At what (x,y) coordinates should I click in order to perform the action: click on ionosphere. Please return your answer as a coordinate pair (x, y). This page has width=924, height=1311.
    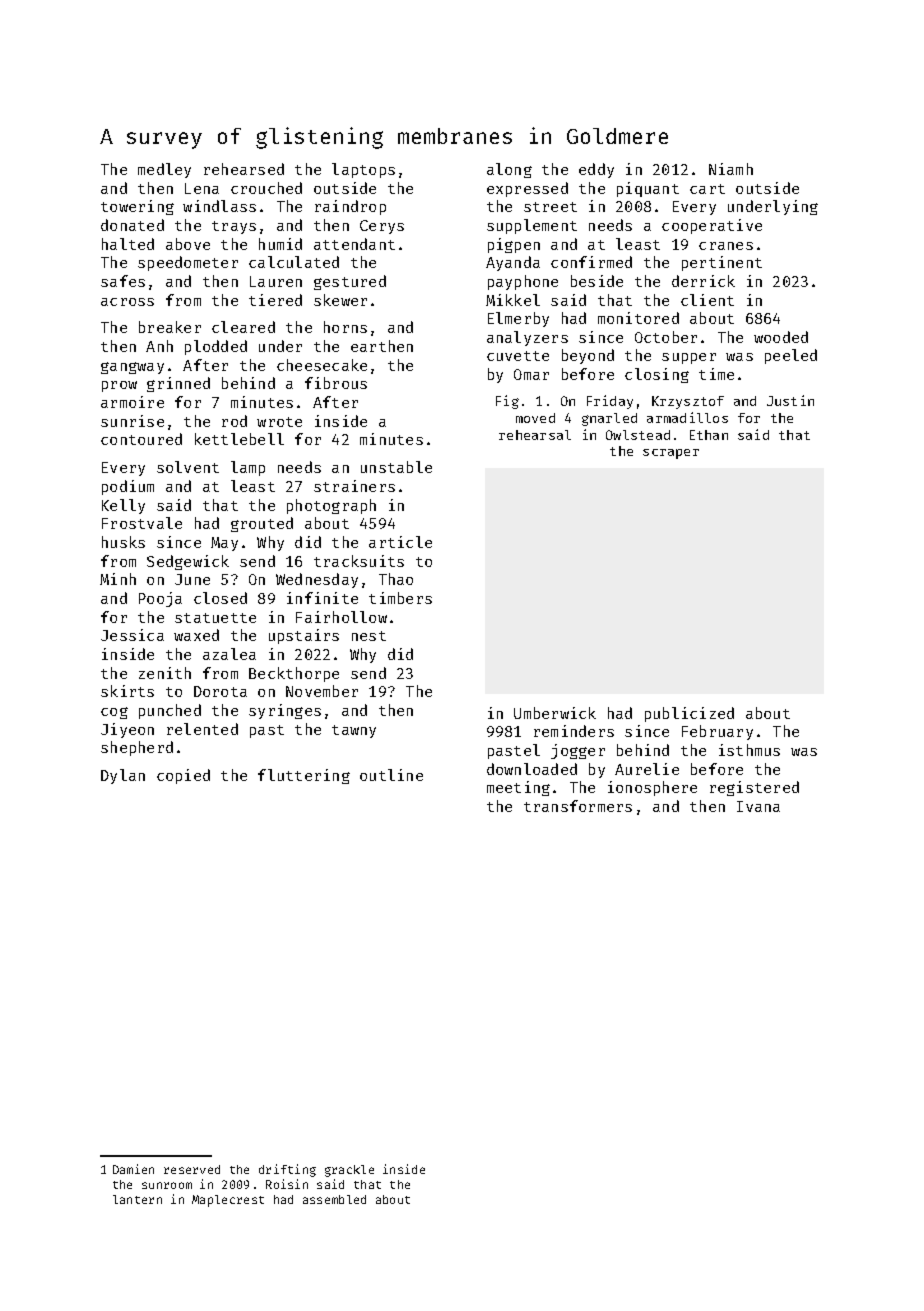
    Looking at the image, I should click on (652, 788).
